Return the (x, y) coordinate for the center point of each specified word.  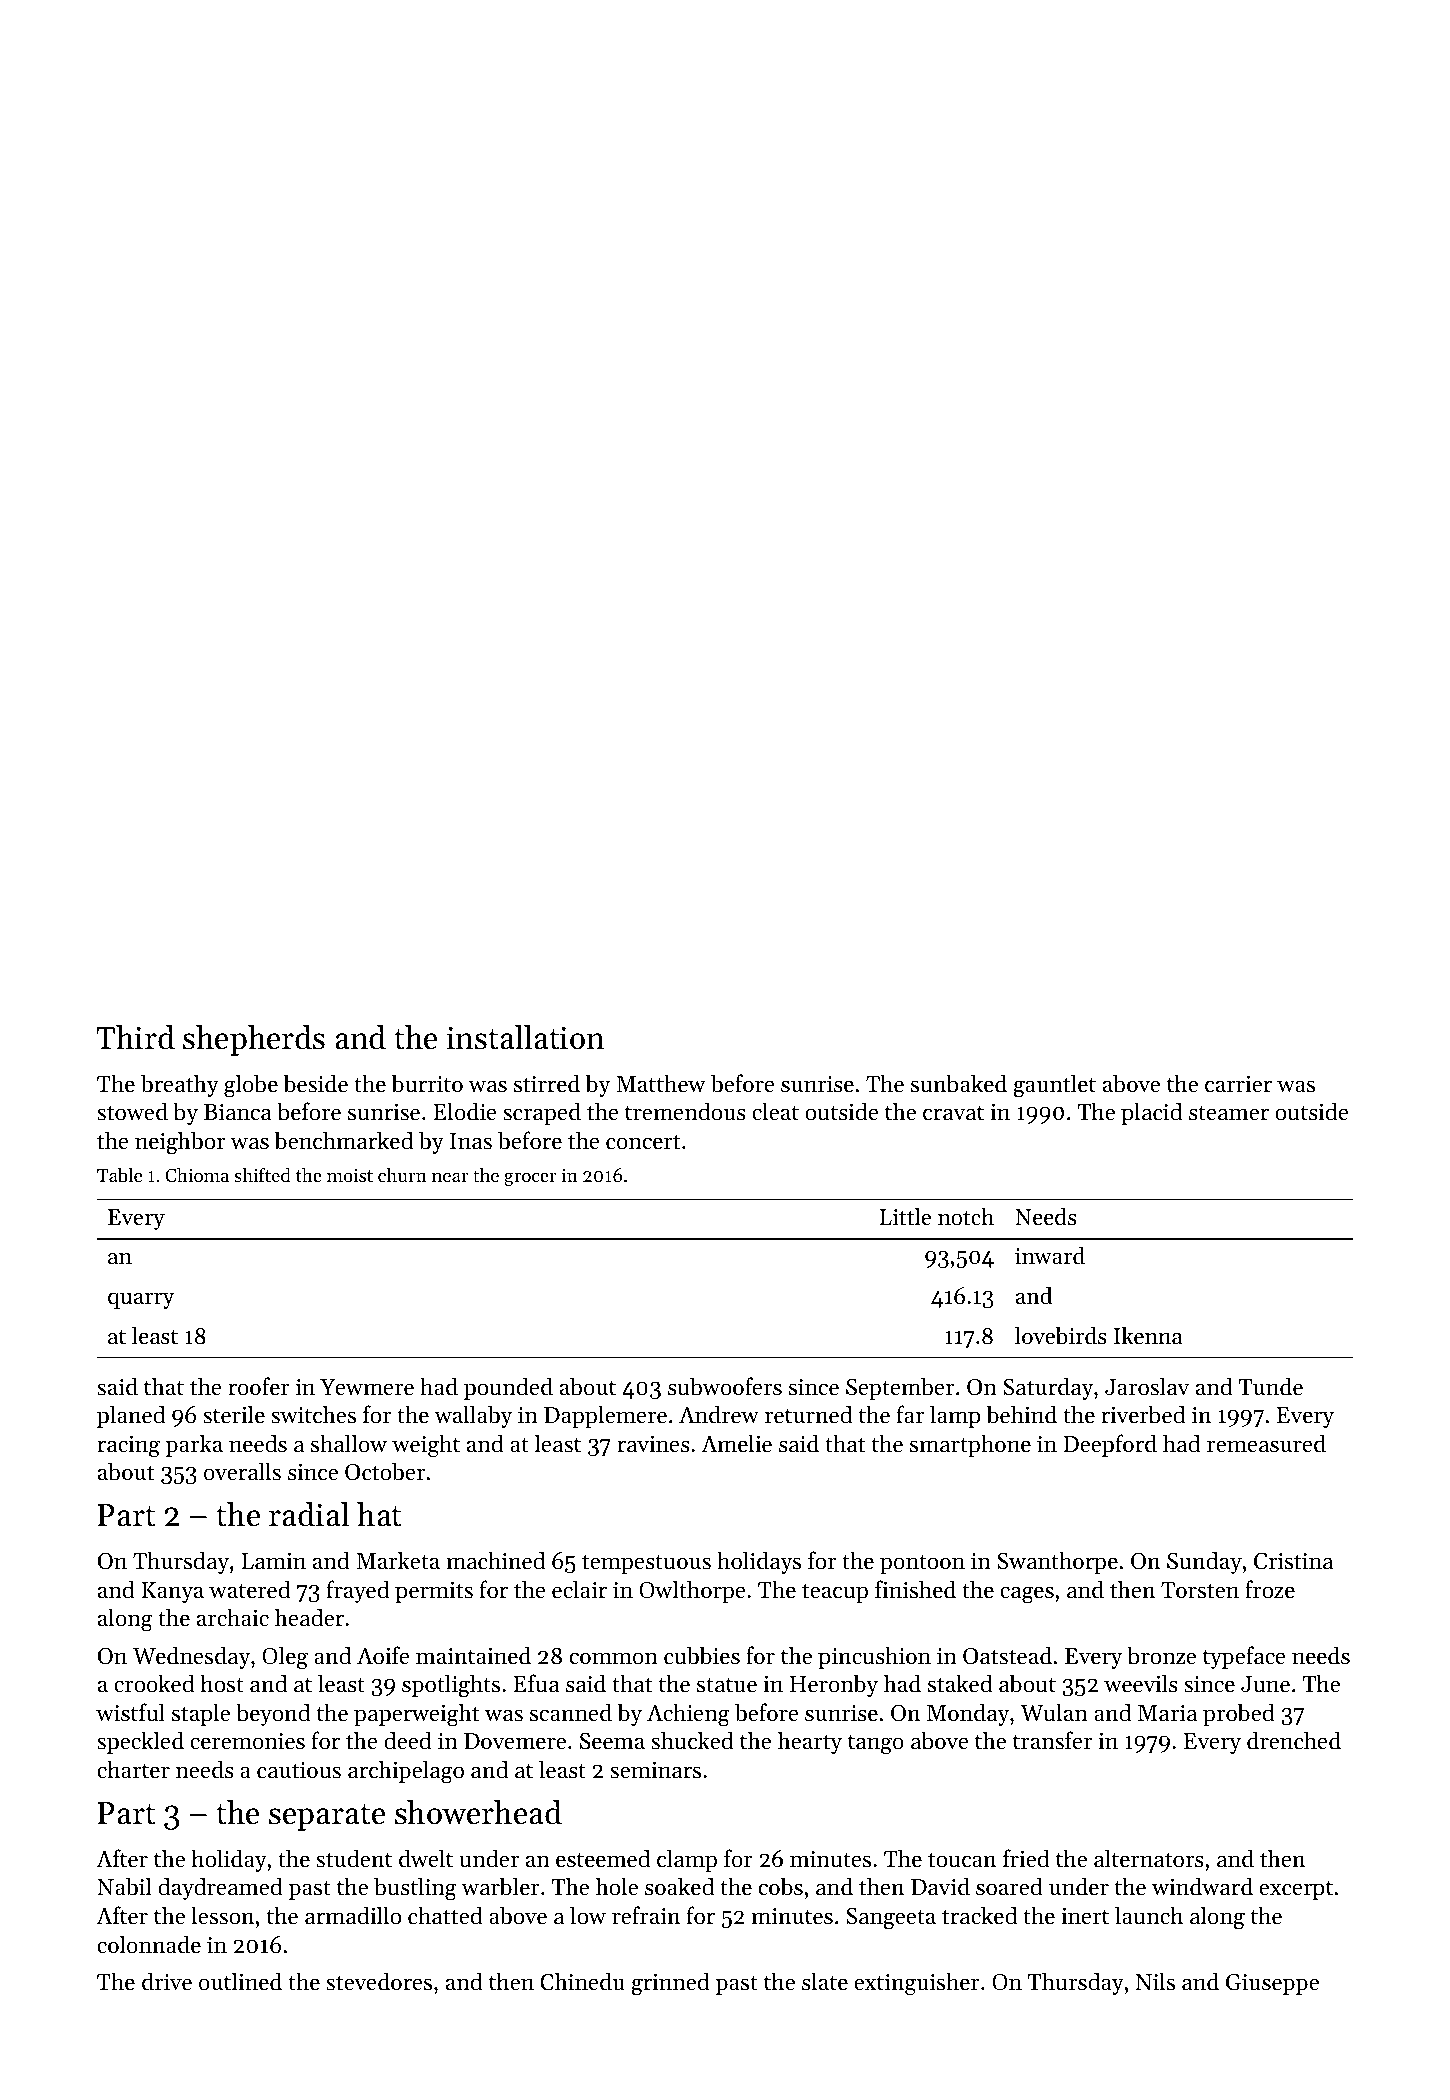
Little (905, 1216)
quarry (141, 1301)
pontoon (922, 1564)
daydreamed (220, 1888)
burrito (427, 1083)
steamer (1229, 1113)
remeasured (1266, 1443)
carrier (1238, 1084)
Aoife (383, 1655)
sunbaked (959, 1083)
